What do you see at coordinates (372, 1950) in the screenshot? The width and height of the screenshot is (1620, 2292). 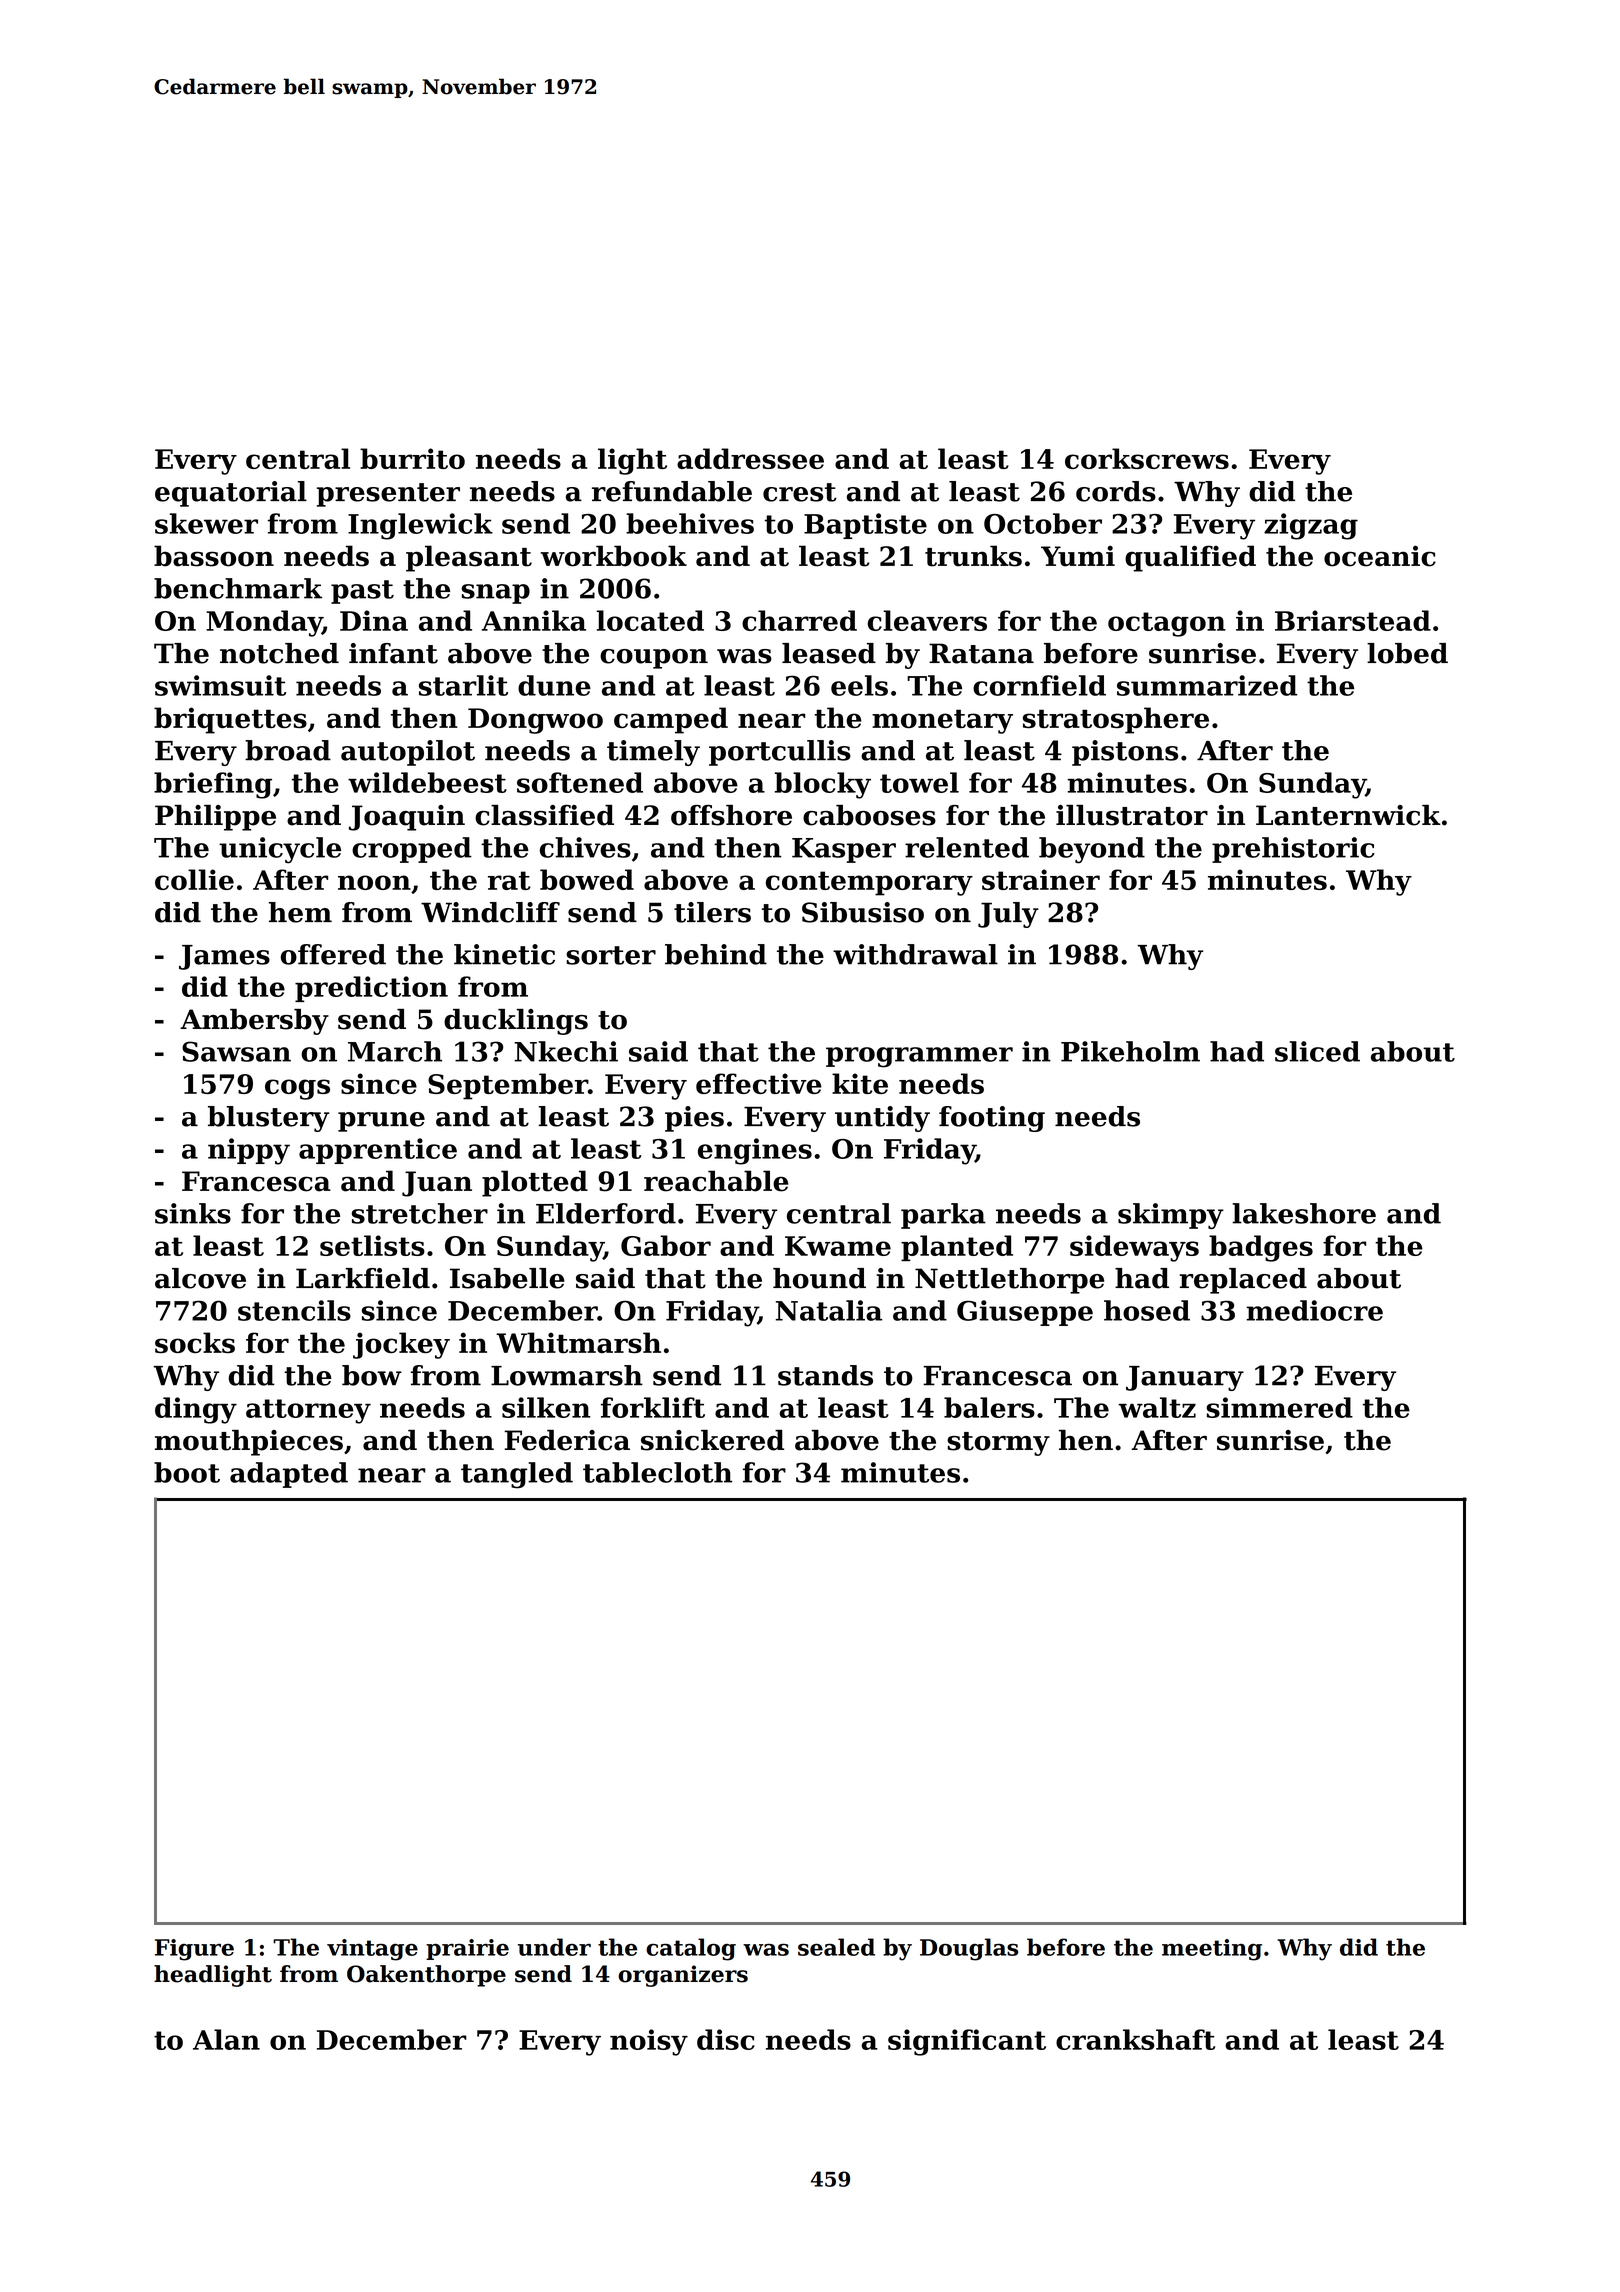 I see `vintage` at bounding box center [372, 1950].
